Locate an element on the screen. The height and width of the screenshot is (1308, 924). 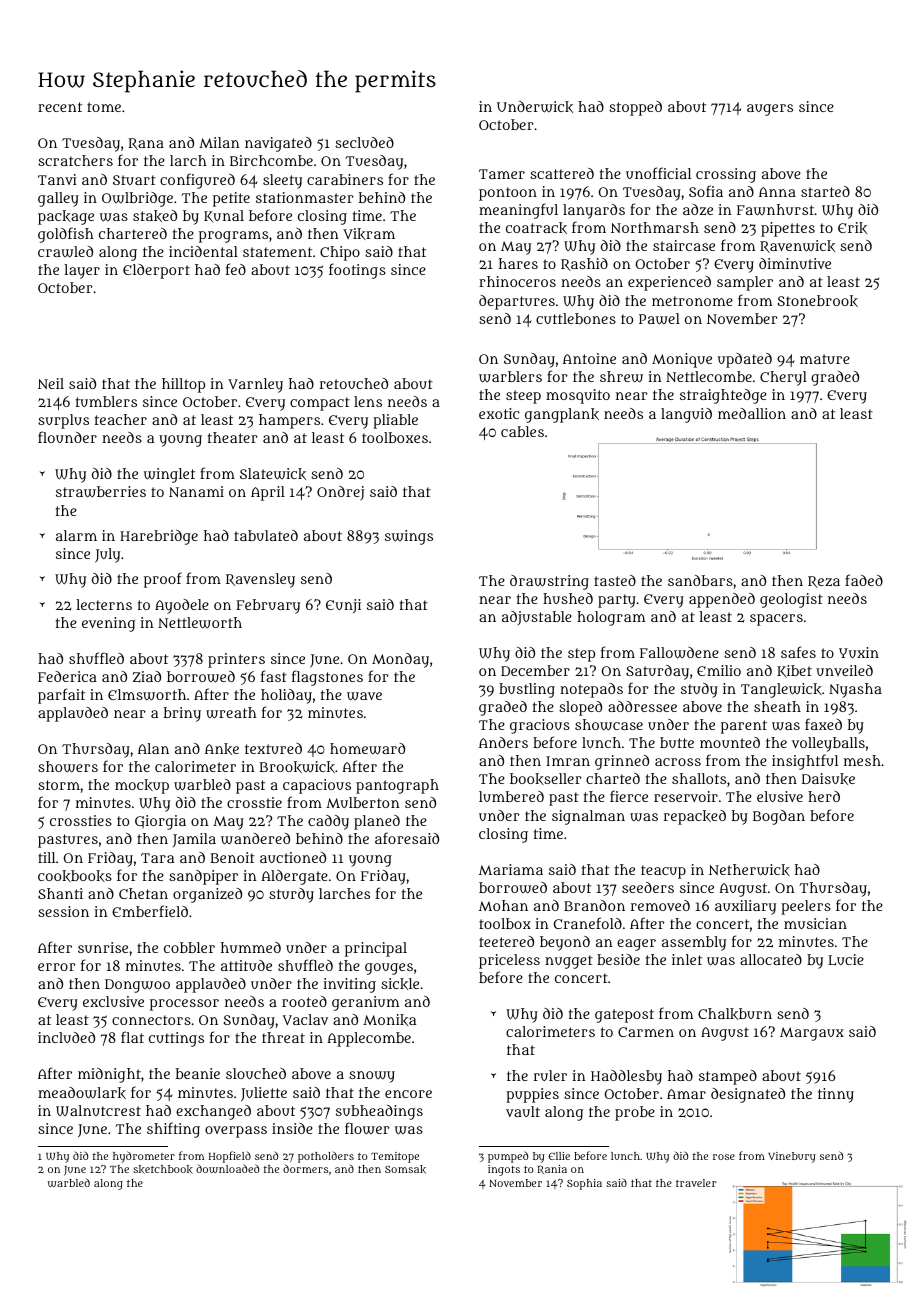
principal is located at coordinates (376, 949).
